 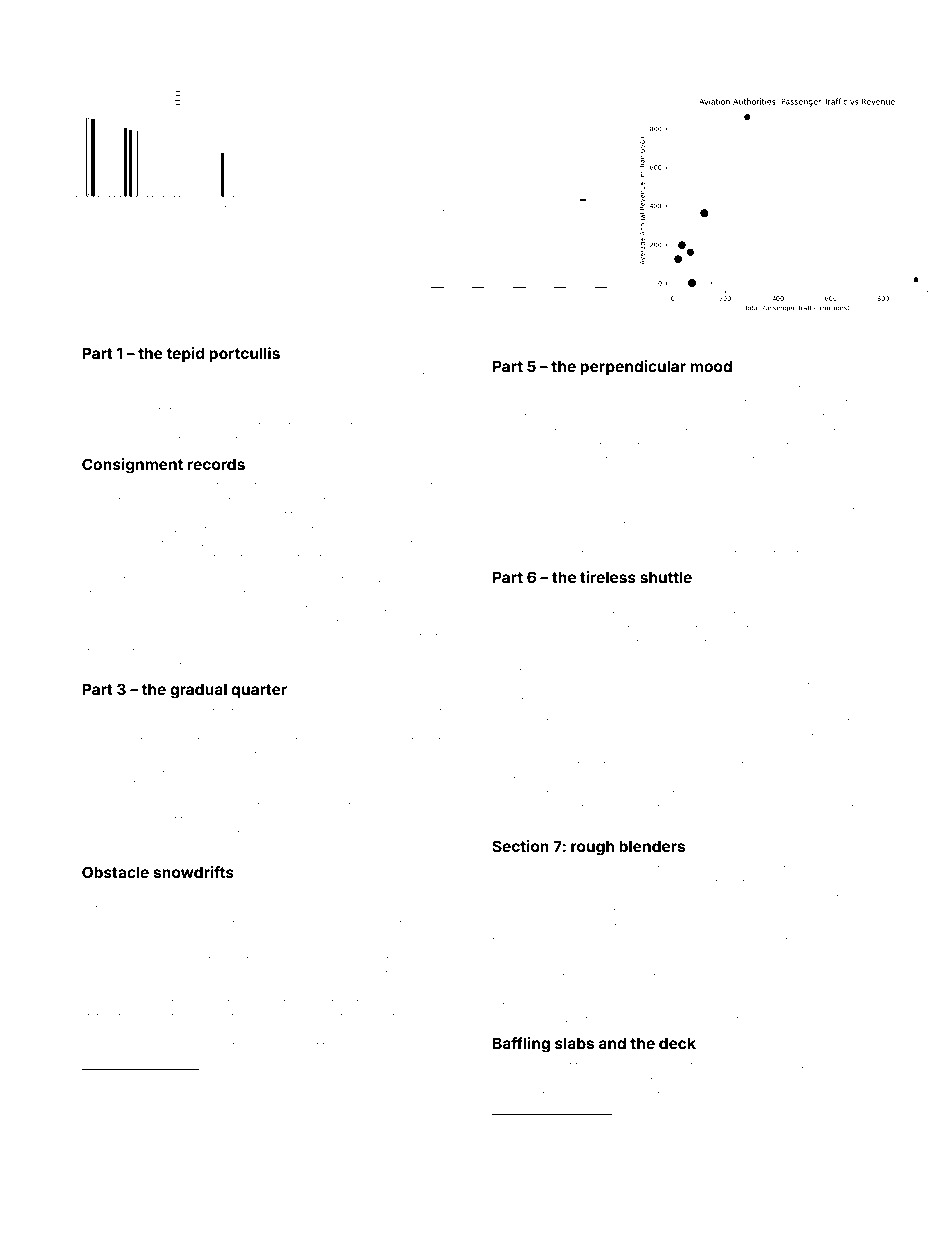 What do you see at coordinates (592, 898) in the image?
I see `terrace` at bounding box center [592, 898].
